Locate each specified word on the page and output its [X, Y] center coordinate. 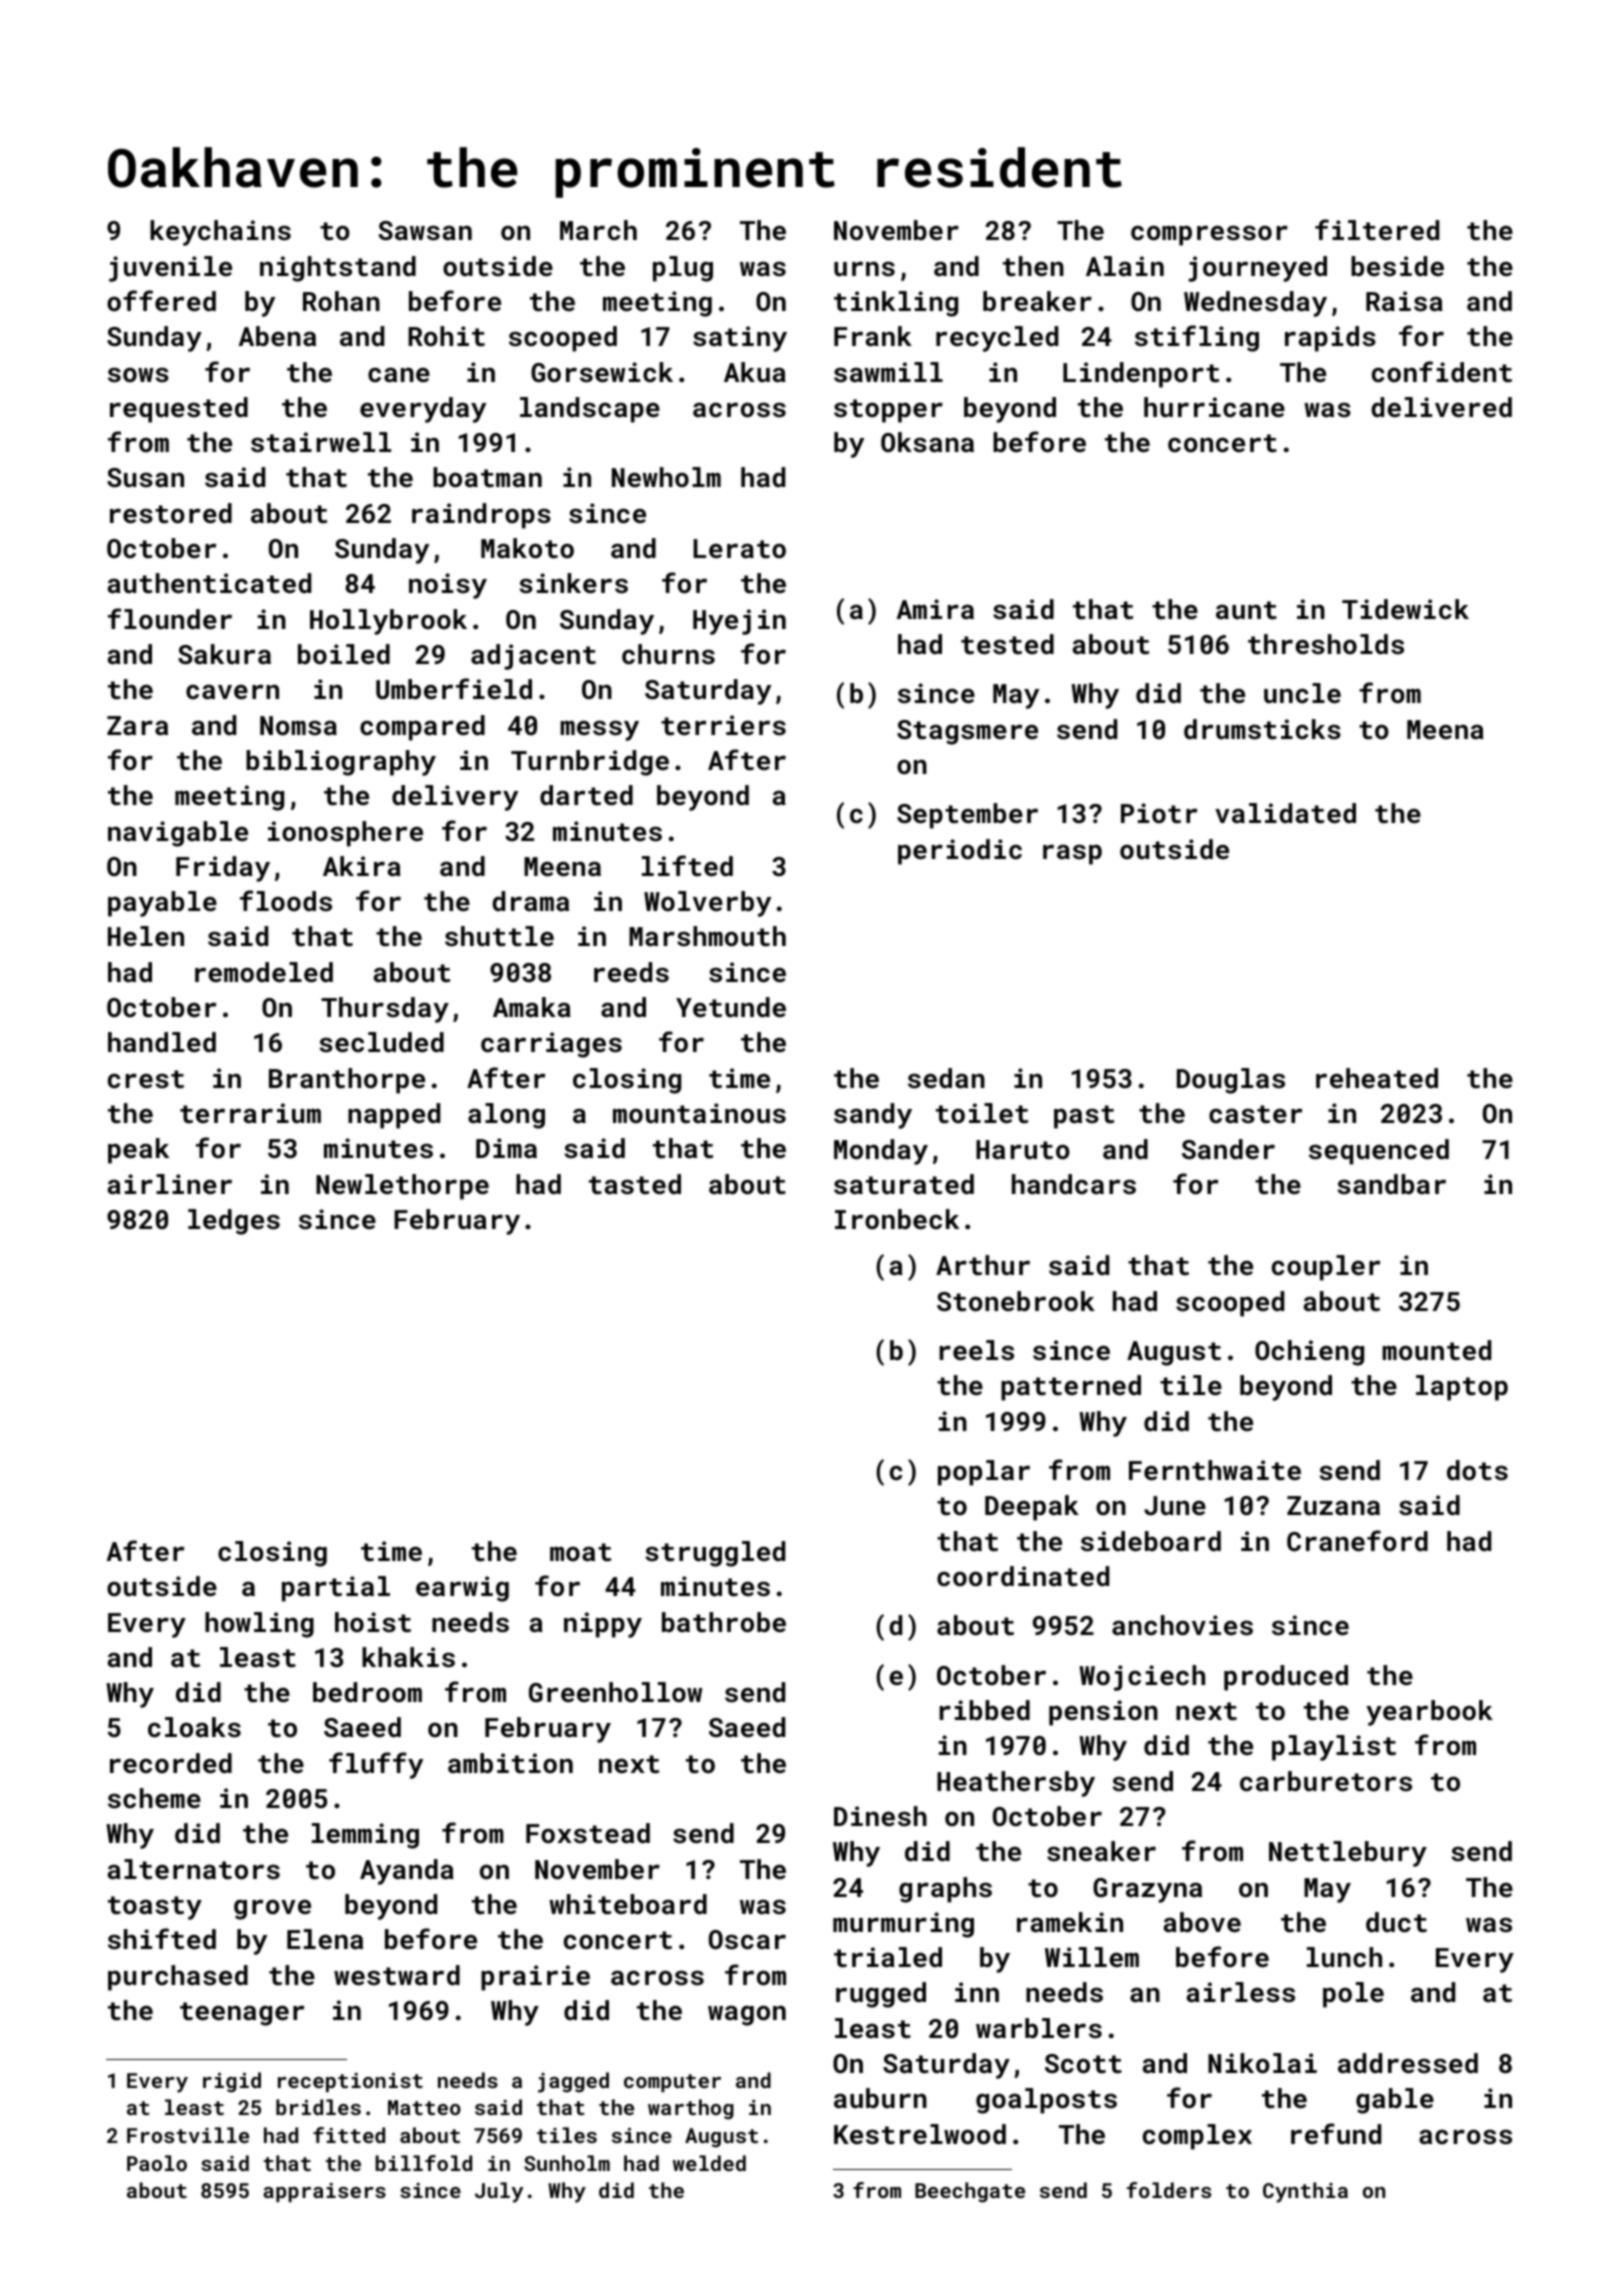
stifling [1197, 338]
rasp [1072, 854]
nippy [603, 1625]
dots [1477, 1470]
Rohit [446, 336]
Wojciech [1142, 1678]
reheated [1377, 1078]
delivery [455, 798]
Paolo [157, 2163]
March [598, 230]
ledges [234, 1222]
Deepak [1032, 1508]
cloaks [194, 1727]
